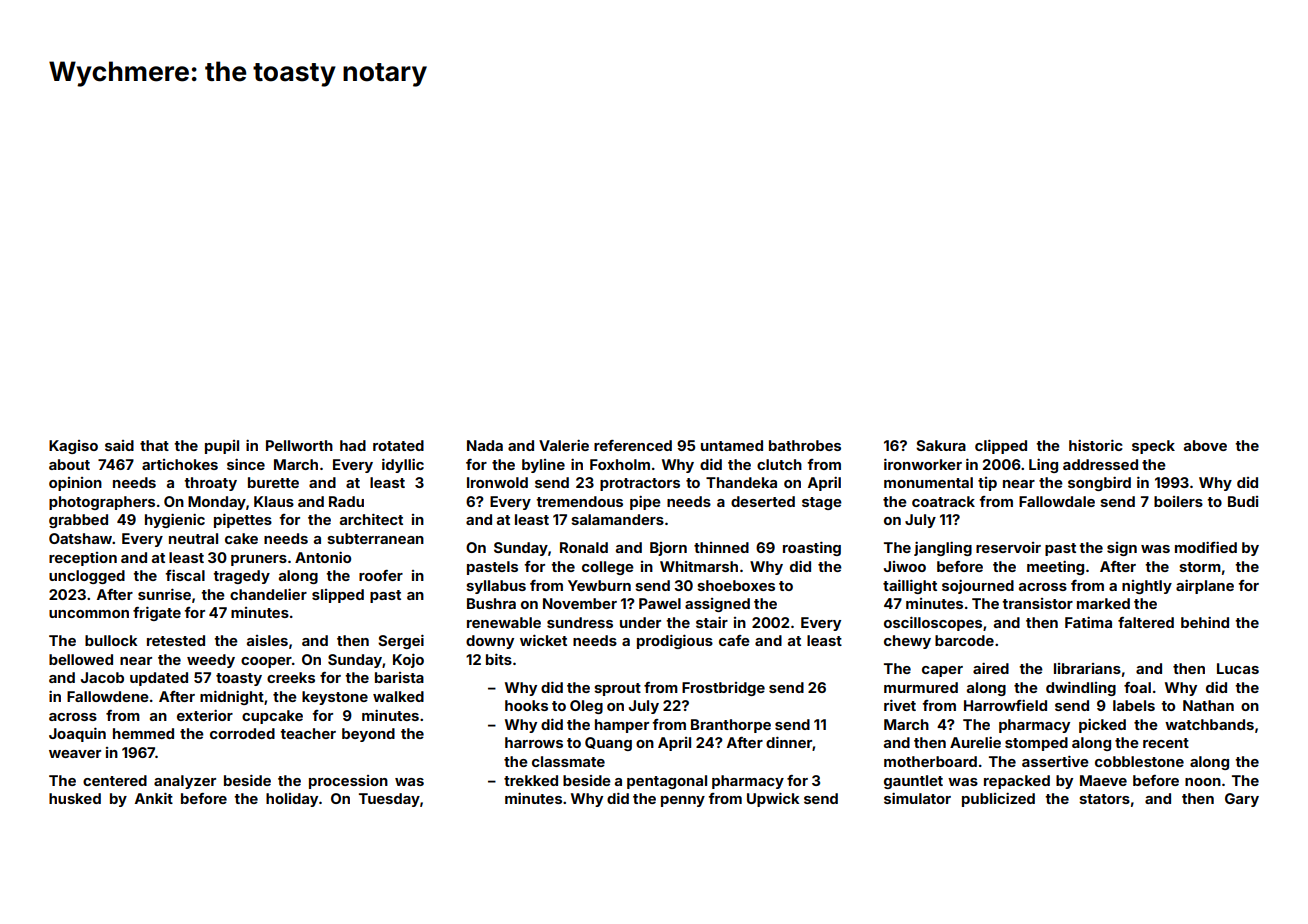 The width and height of the screenshot is (1308, 924). What do you see at coordinates (568, 761) in the screenshot?
I see `classmate` at bounding box center [568, 761].
